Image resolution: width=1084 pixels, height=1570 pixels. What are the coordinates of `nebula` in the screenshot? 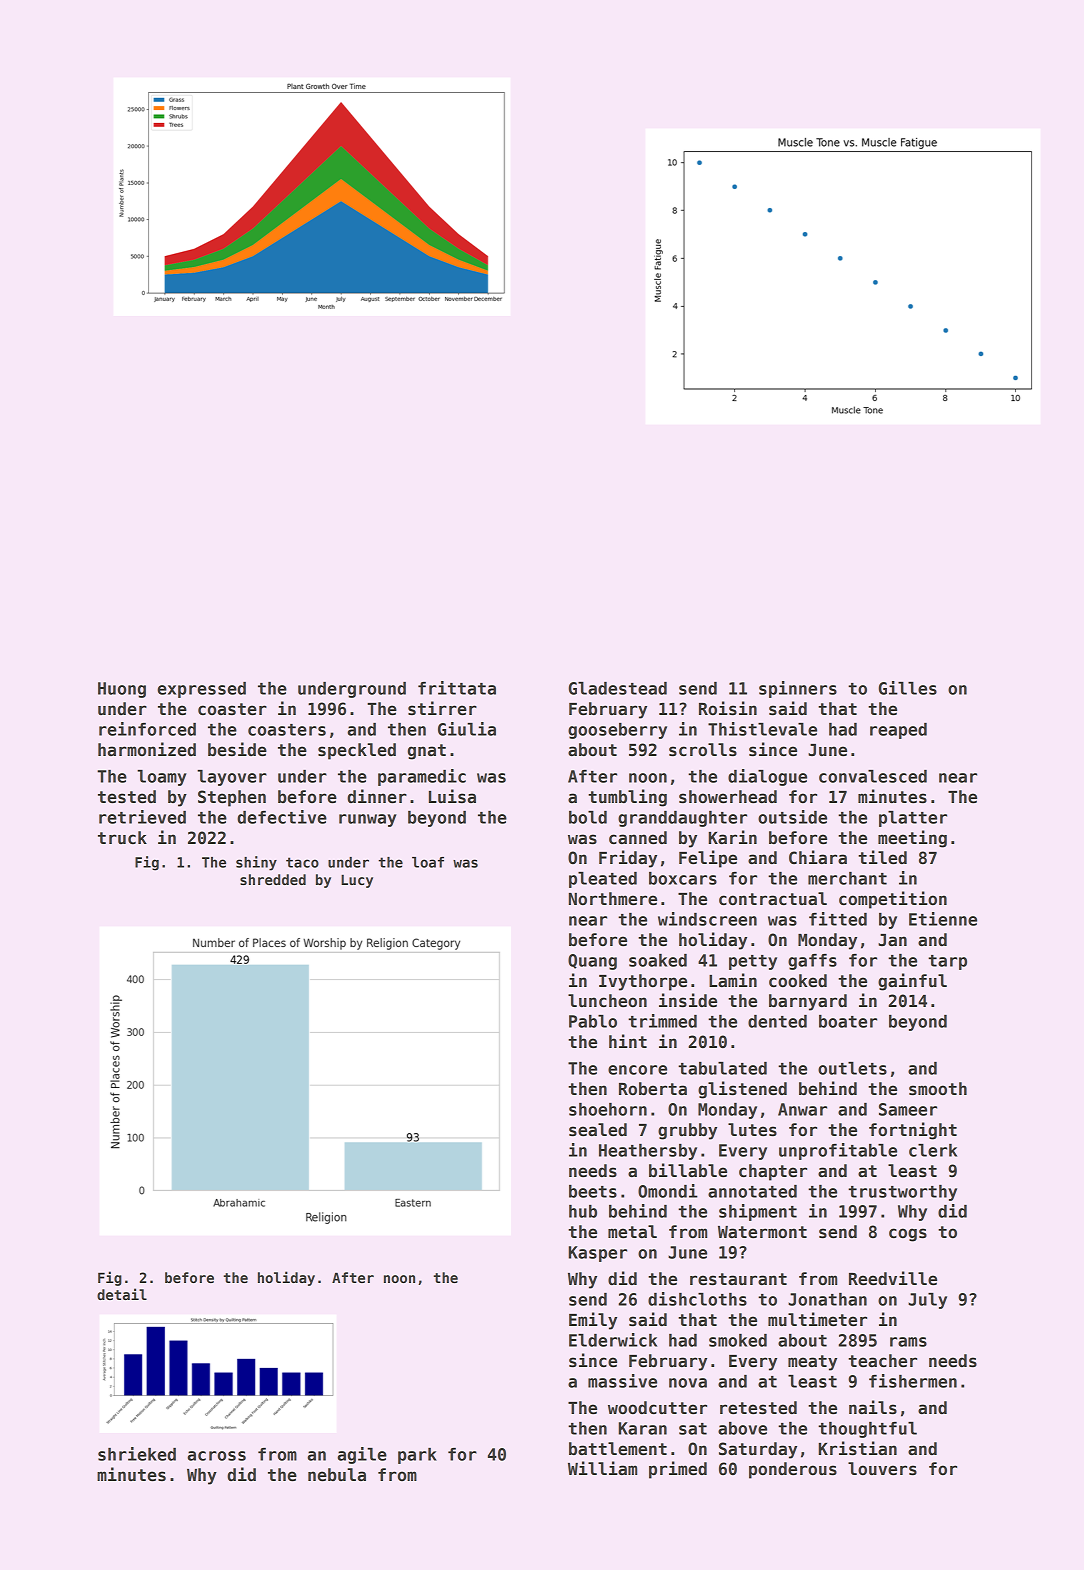 It's located at (337, 1475).
